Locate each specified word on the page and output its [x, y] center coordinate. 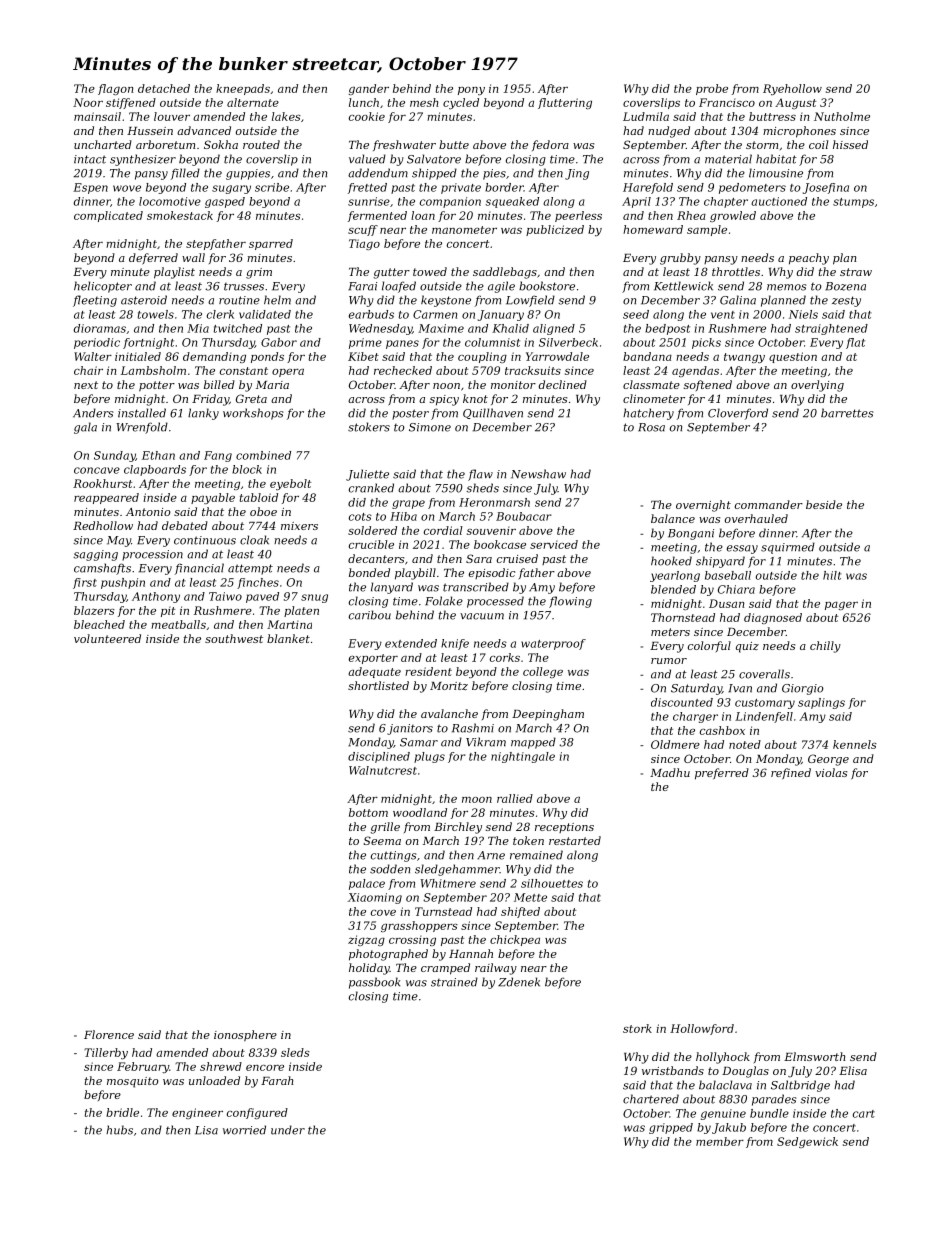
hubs [119, 1130]
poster [410, 414]
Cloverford [738, 414]
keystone [446, 301]
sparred [271, 244]
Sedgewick [807, 1142]
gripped [671, 1128]
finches [258, 583]
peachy [809, 259]
